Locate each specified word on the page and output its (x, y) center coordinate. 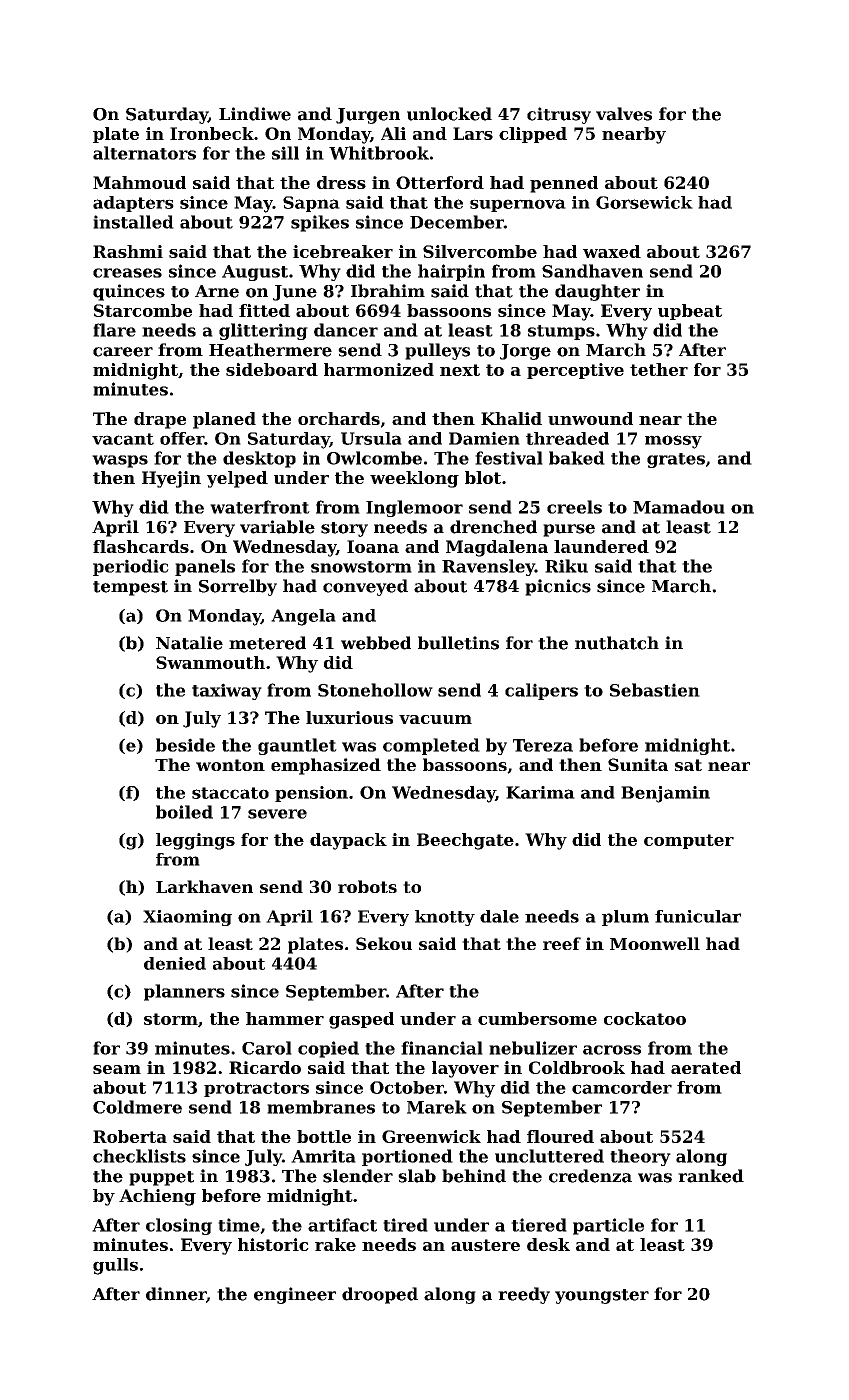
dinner (176, 1294)
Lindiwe (255, 114)
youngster (602, 1296)
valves (624, 114)
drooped (380, 1295)
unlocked (449, 114)
